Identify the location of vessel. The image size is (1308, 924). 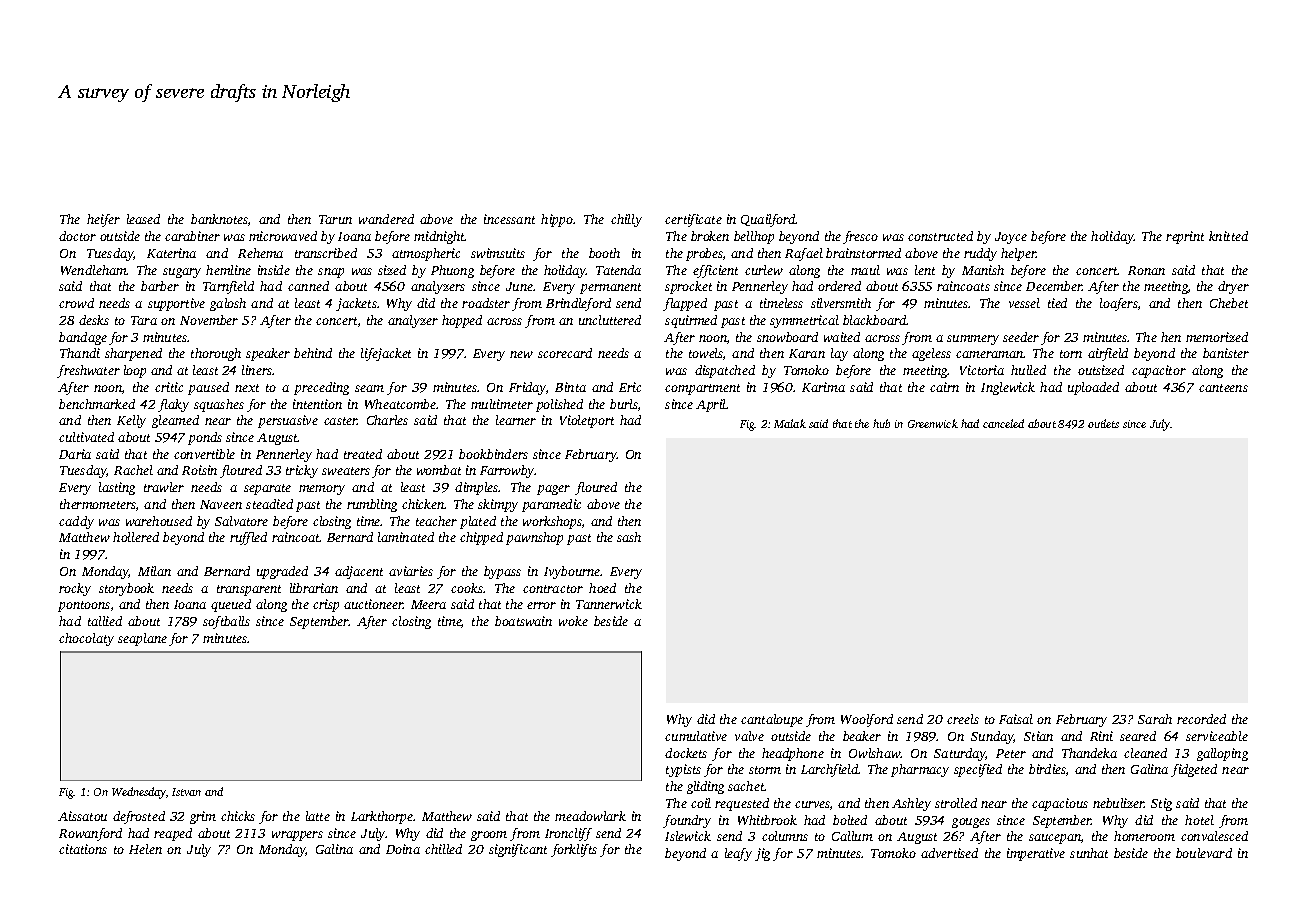
(1024, 303).
